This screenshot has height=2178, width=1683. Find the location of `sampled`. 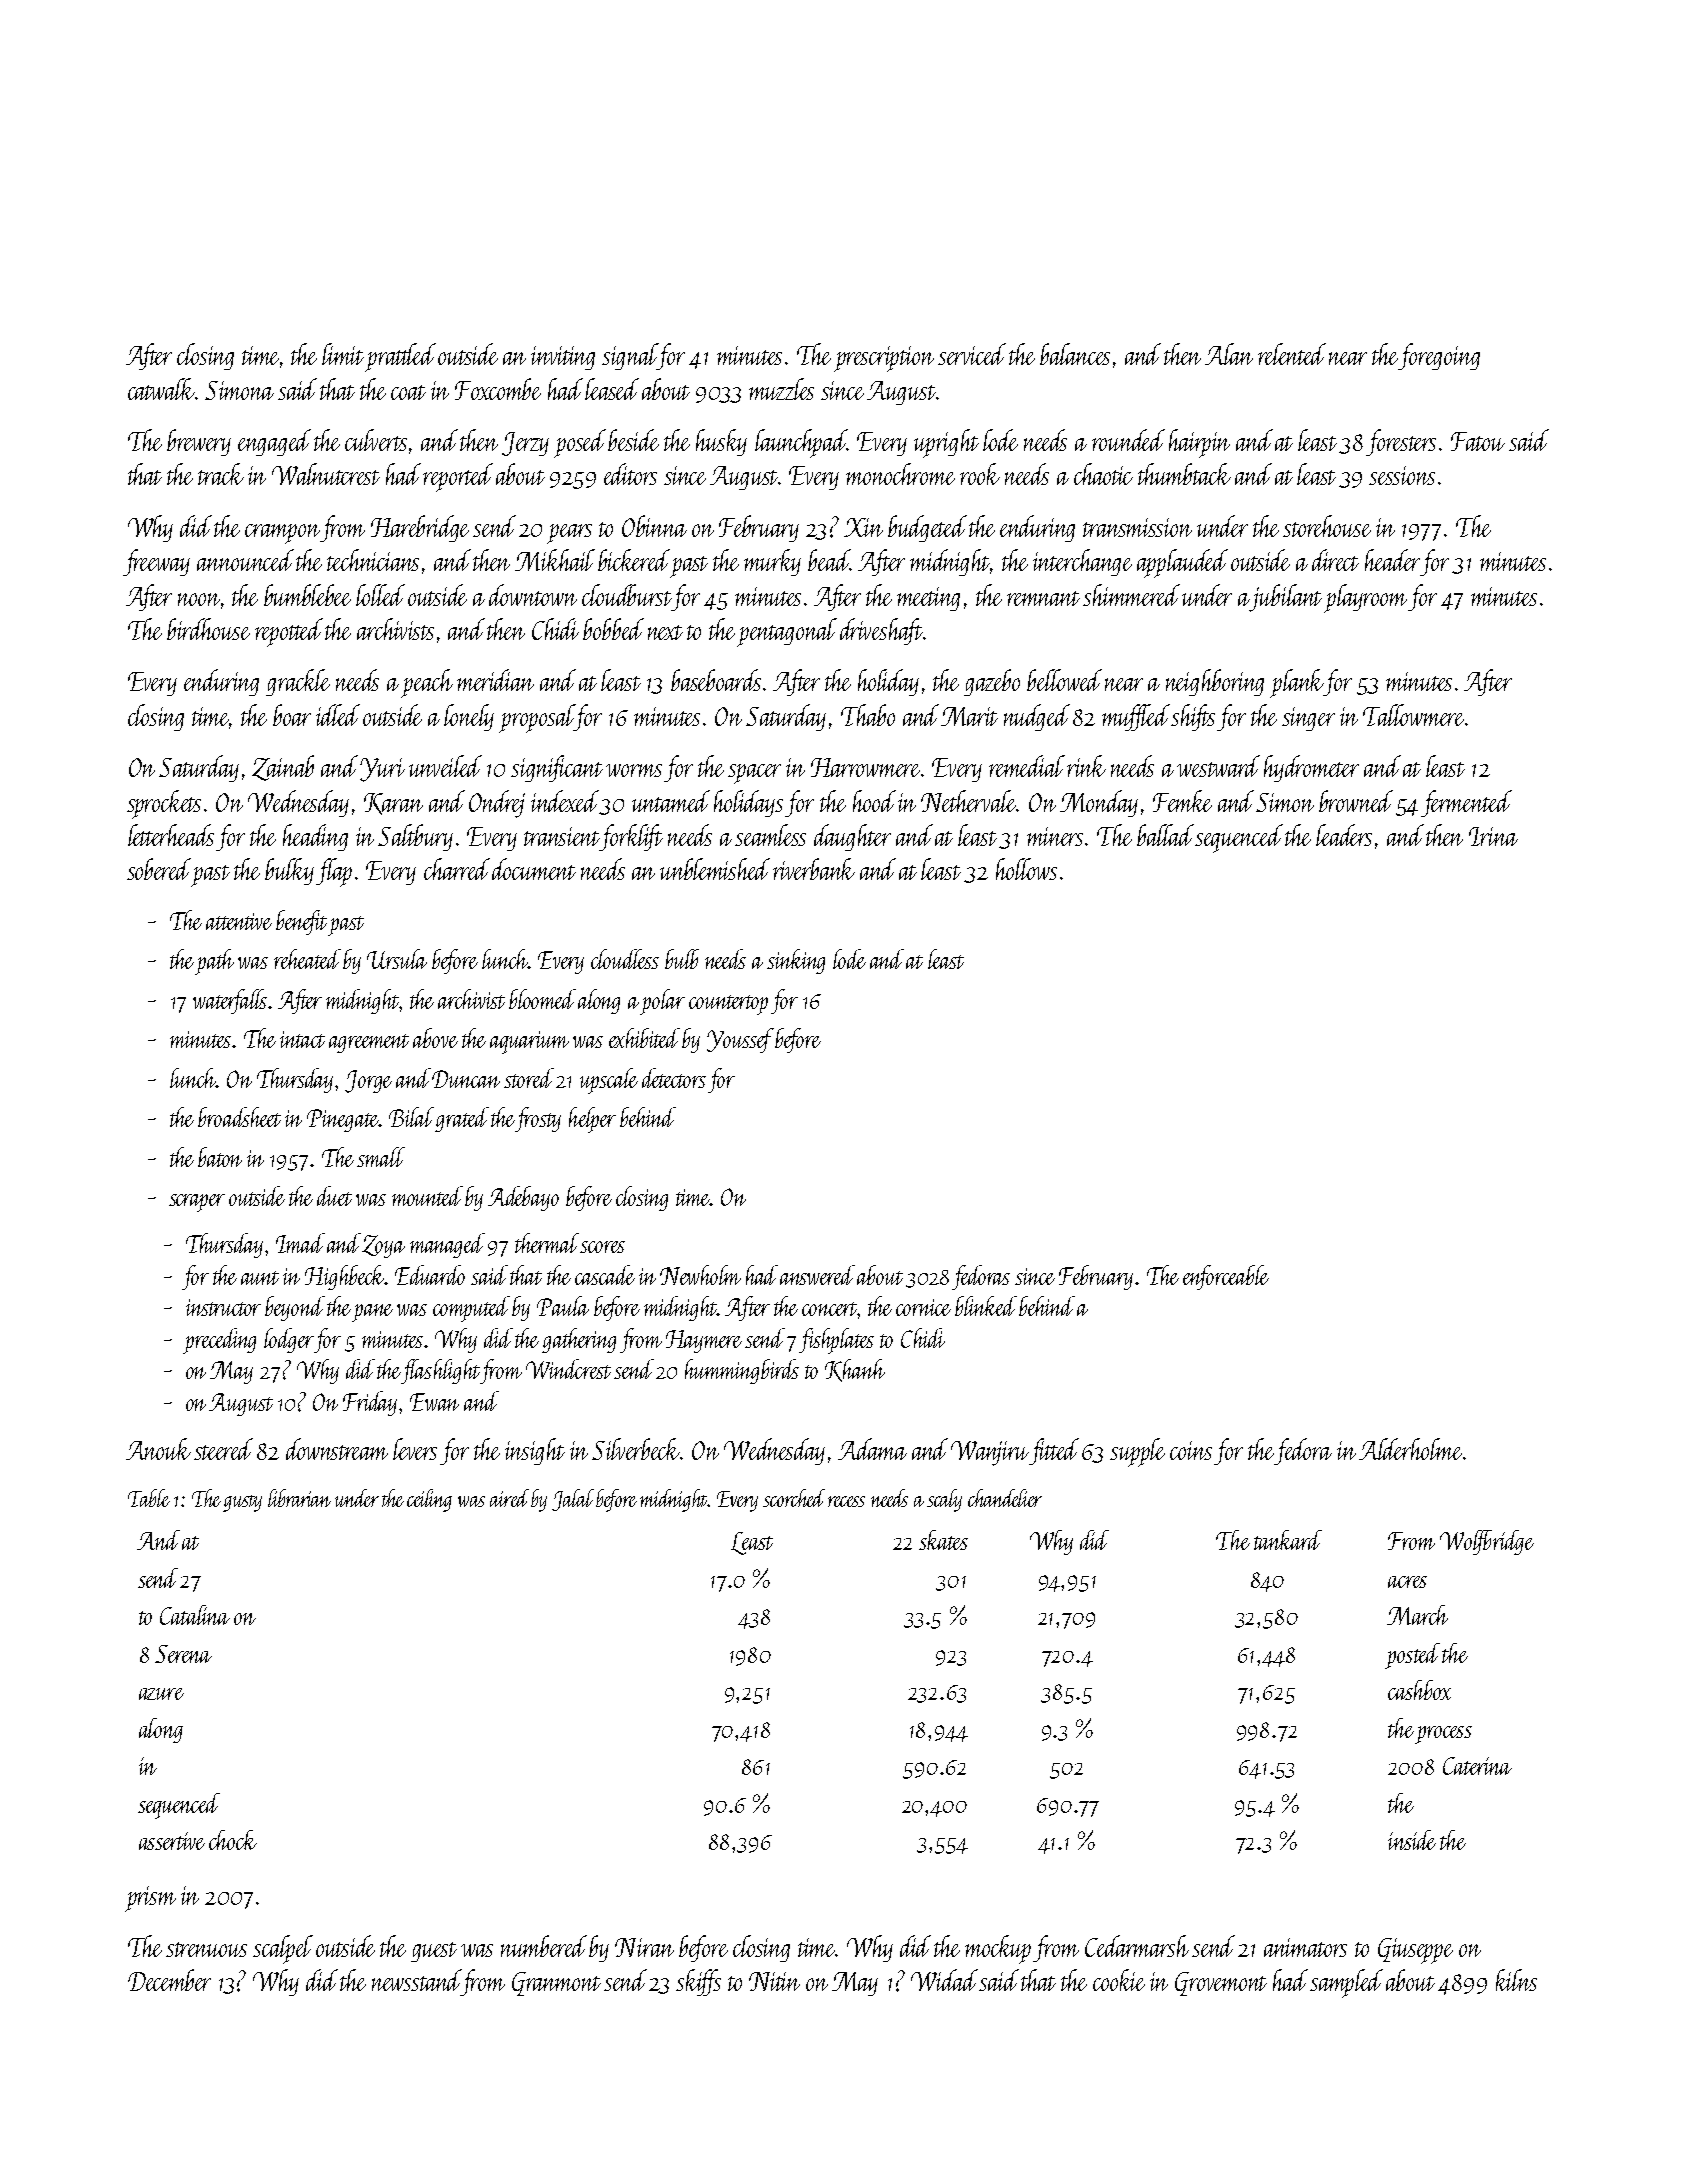

sampled is located at coordinates (1346, 1983).
